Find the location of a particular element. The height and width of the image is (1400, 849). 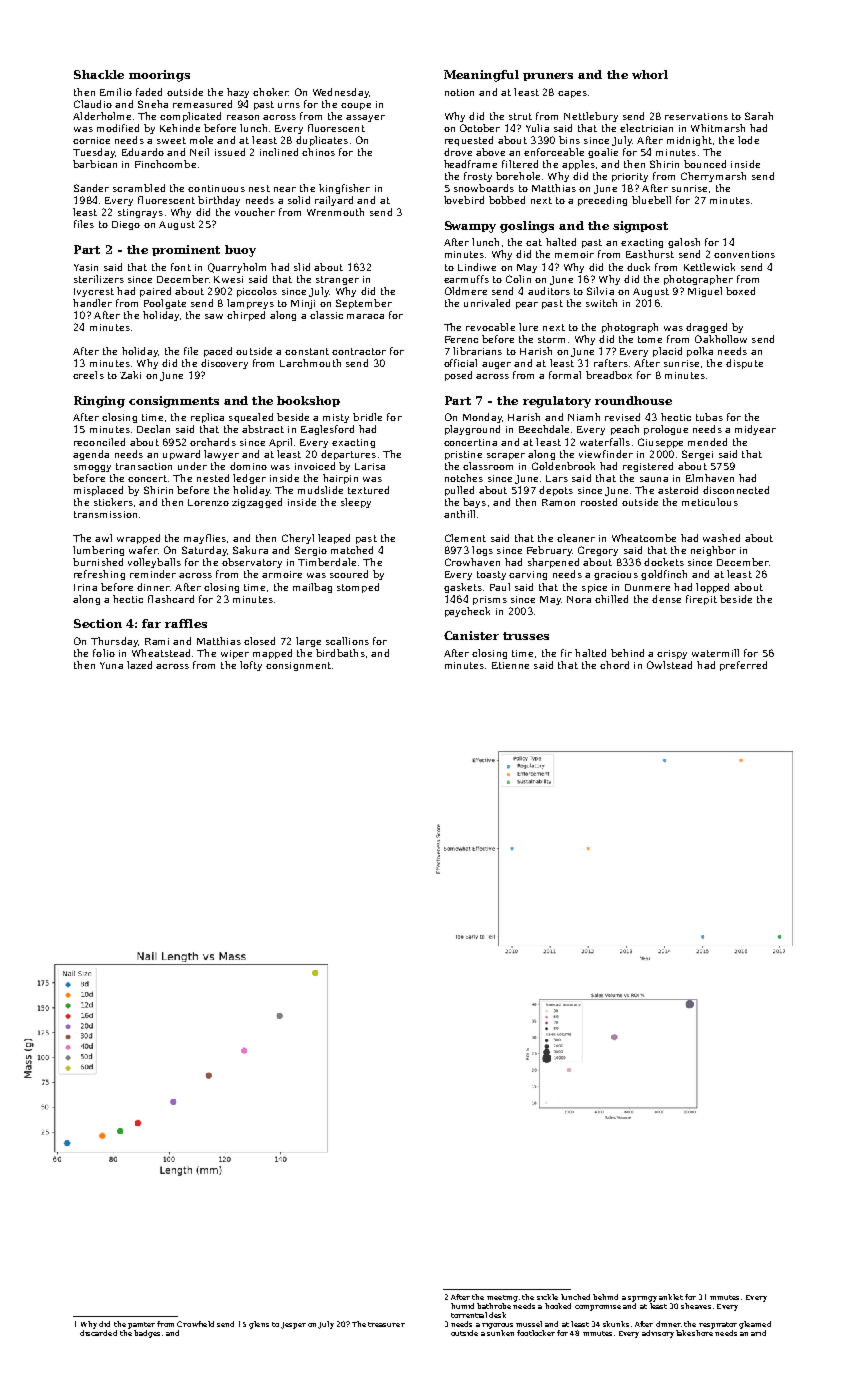

lofty is located at coordinates (251, 666).
